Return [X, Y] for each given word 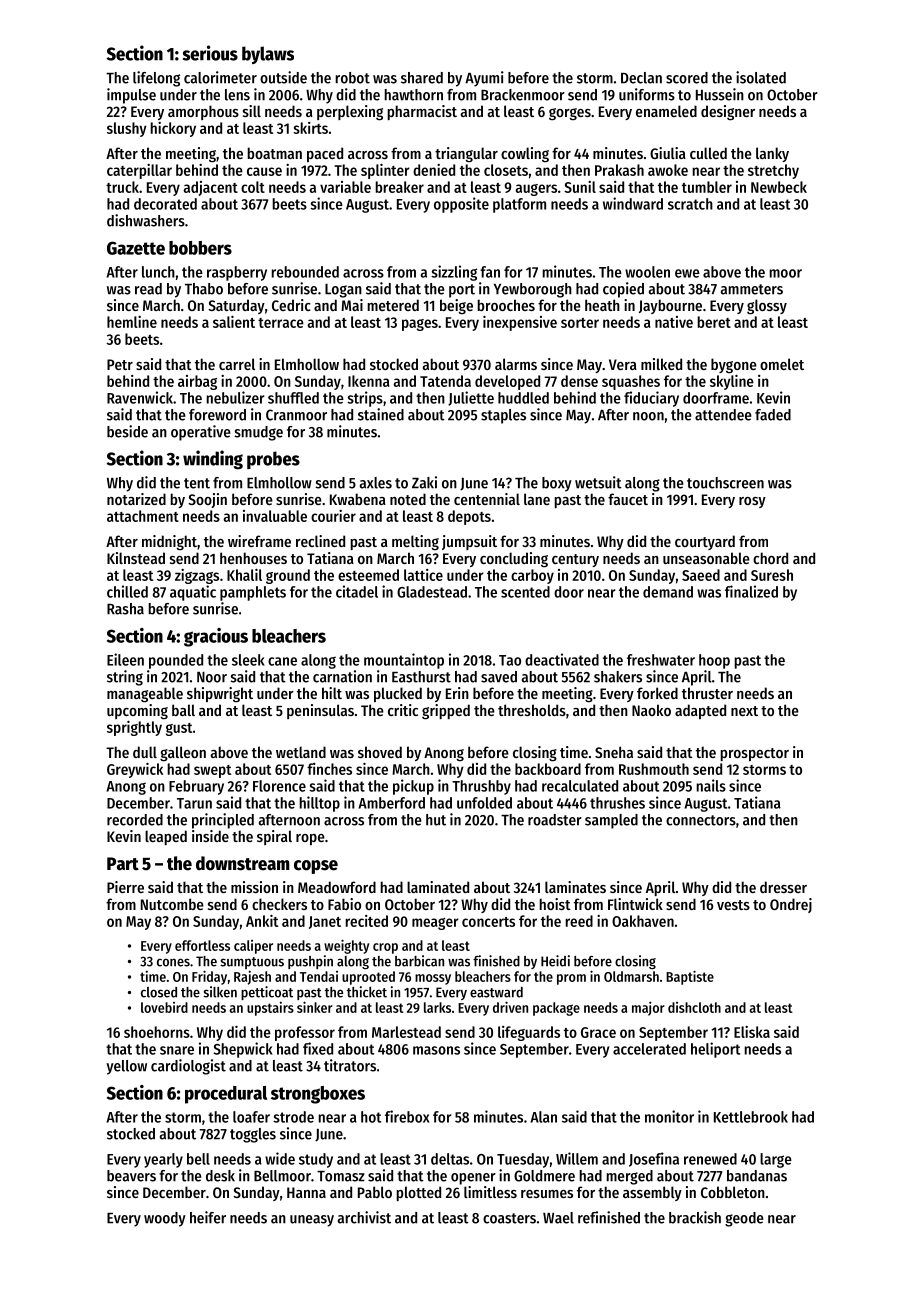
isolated [761, 77]
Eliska [752, 1032]
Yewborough [533, 290]
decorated [165, 204]
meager [435, 924]
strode [293, 1117]
